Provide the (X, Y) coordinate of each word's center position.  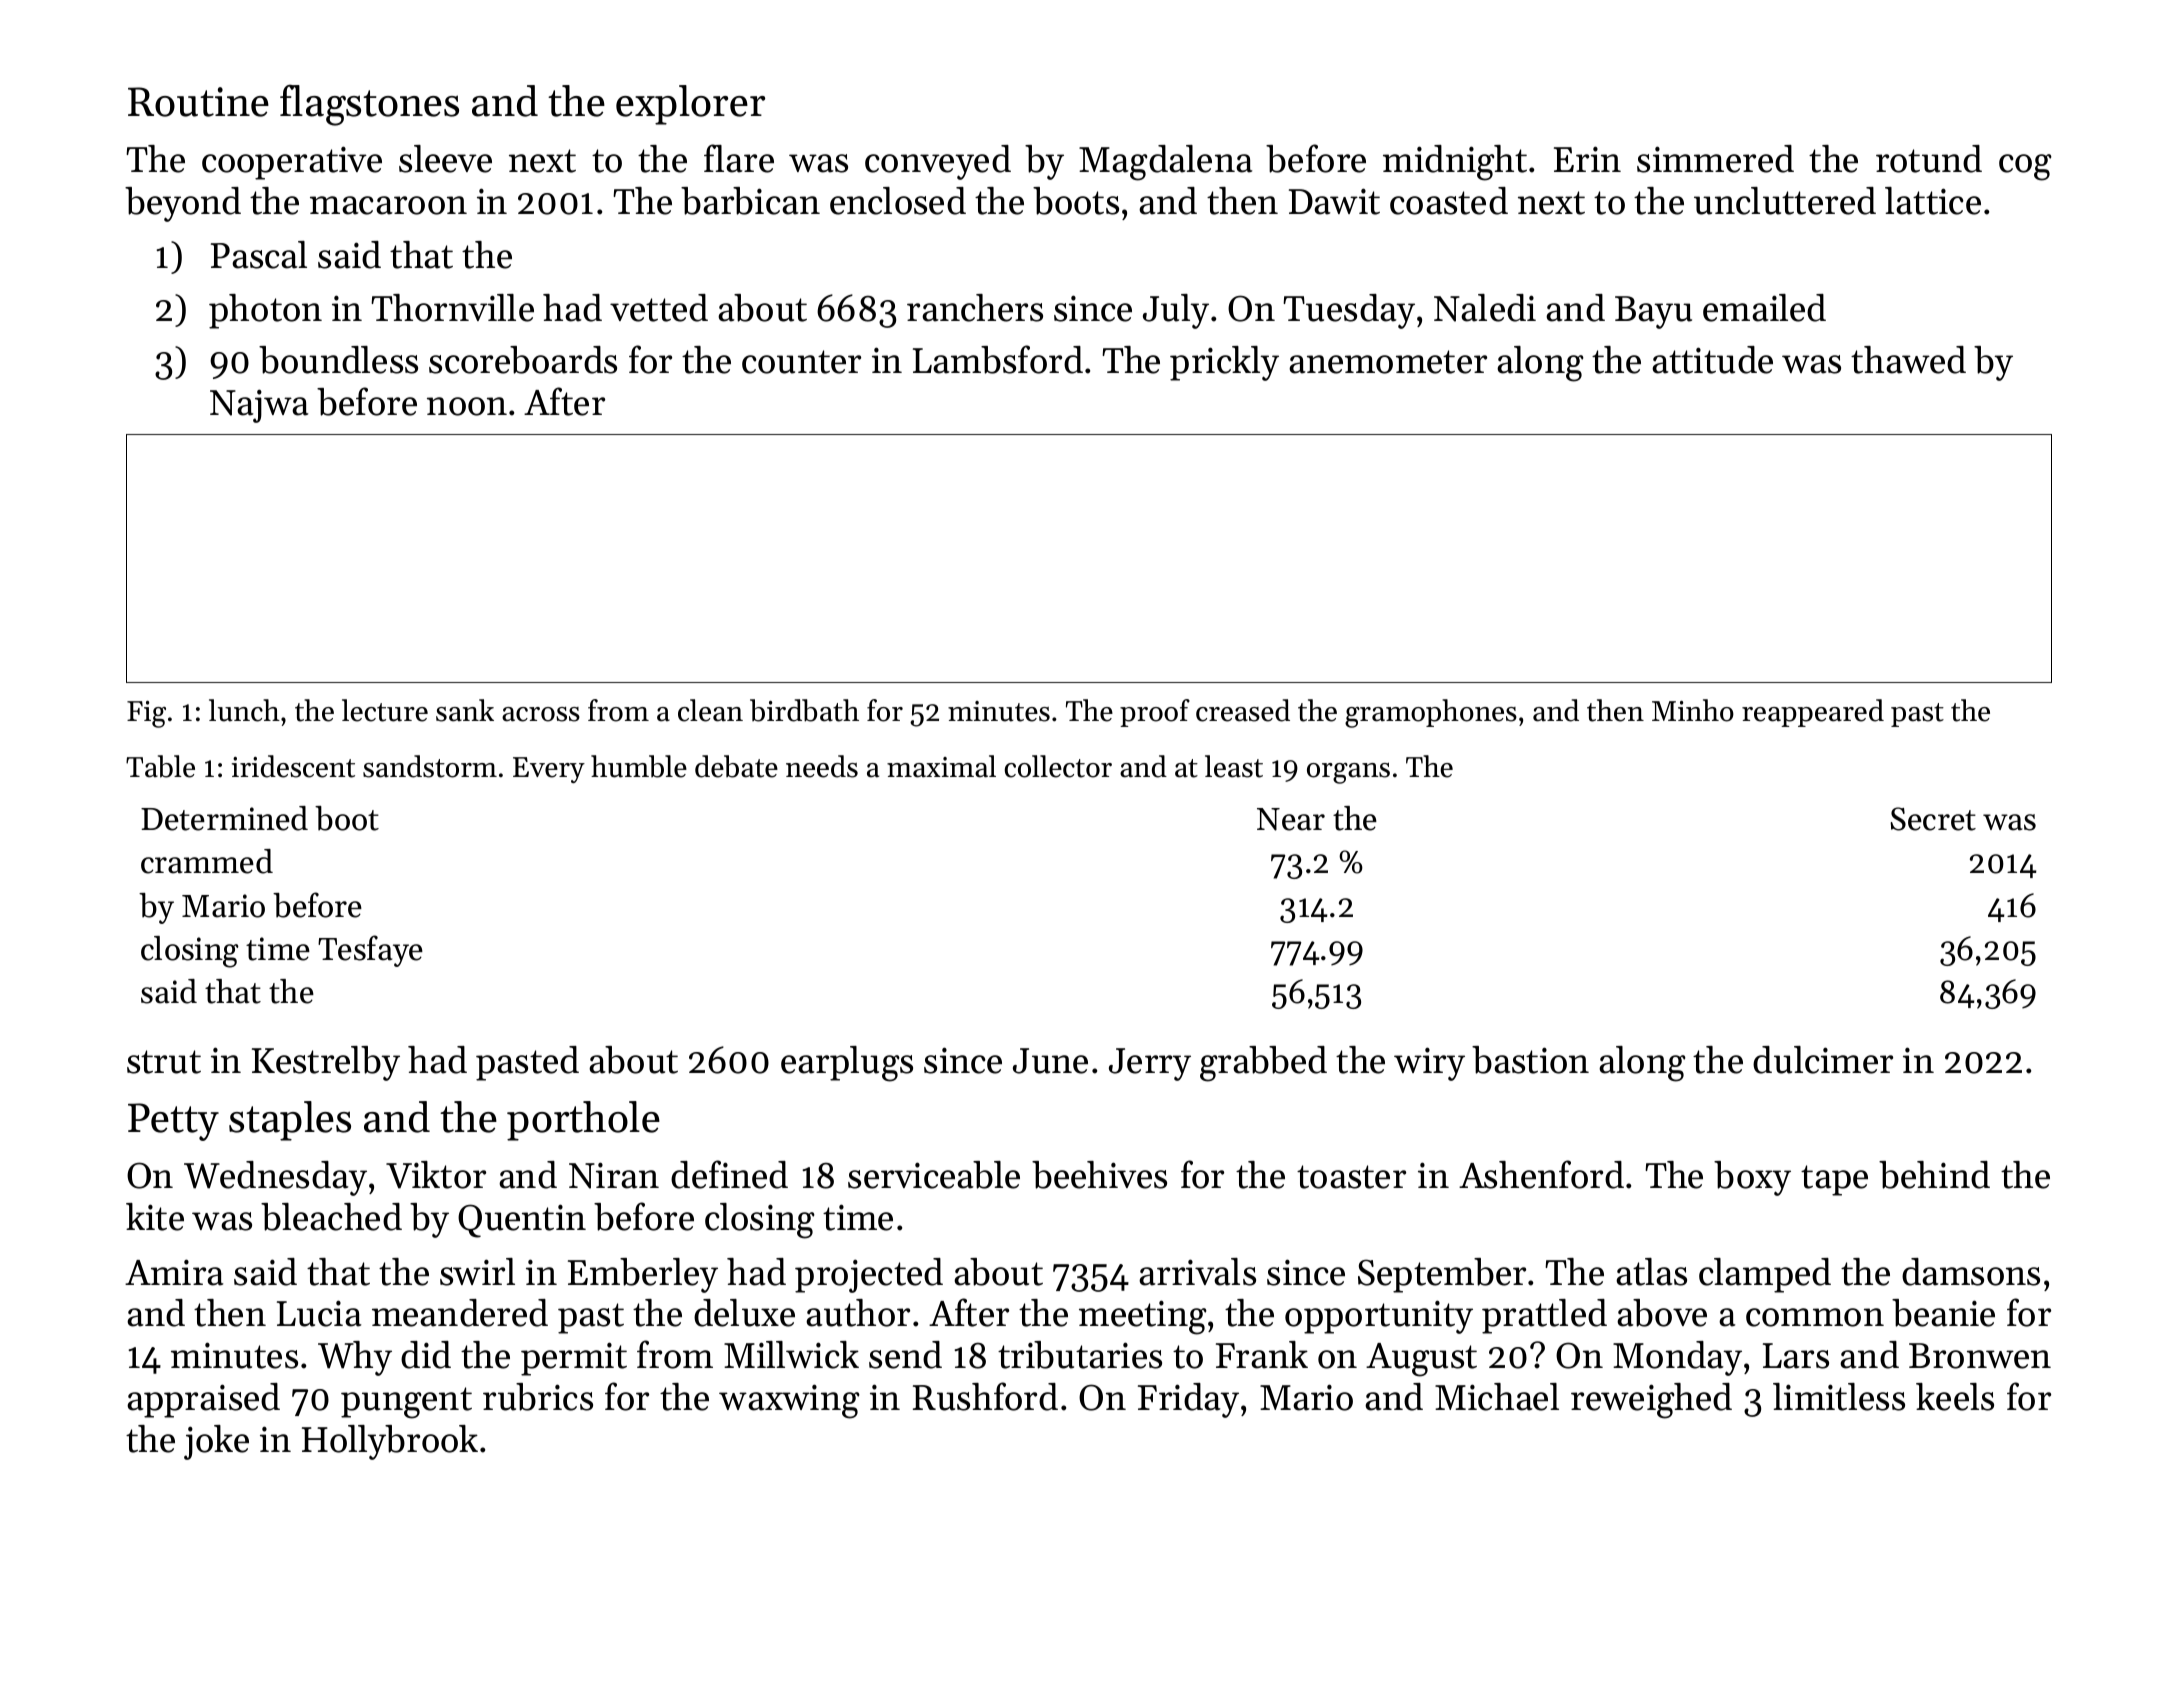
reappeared (1813, 713)
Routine (198, 102)
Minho (1693, 710)
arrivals (1197, 1272)
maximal (941, 766)
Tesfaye (370, 951)
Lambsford (998, 359)
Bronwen (1980, 1356)
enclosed (898, 201)
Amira (174, 1272)
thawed (1908, 360)
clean (710, 710)
